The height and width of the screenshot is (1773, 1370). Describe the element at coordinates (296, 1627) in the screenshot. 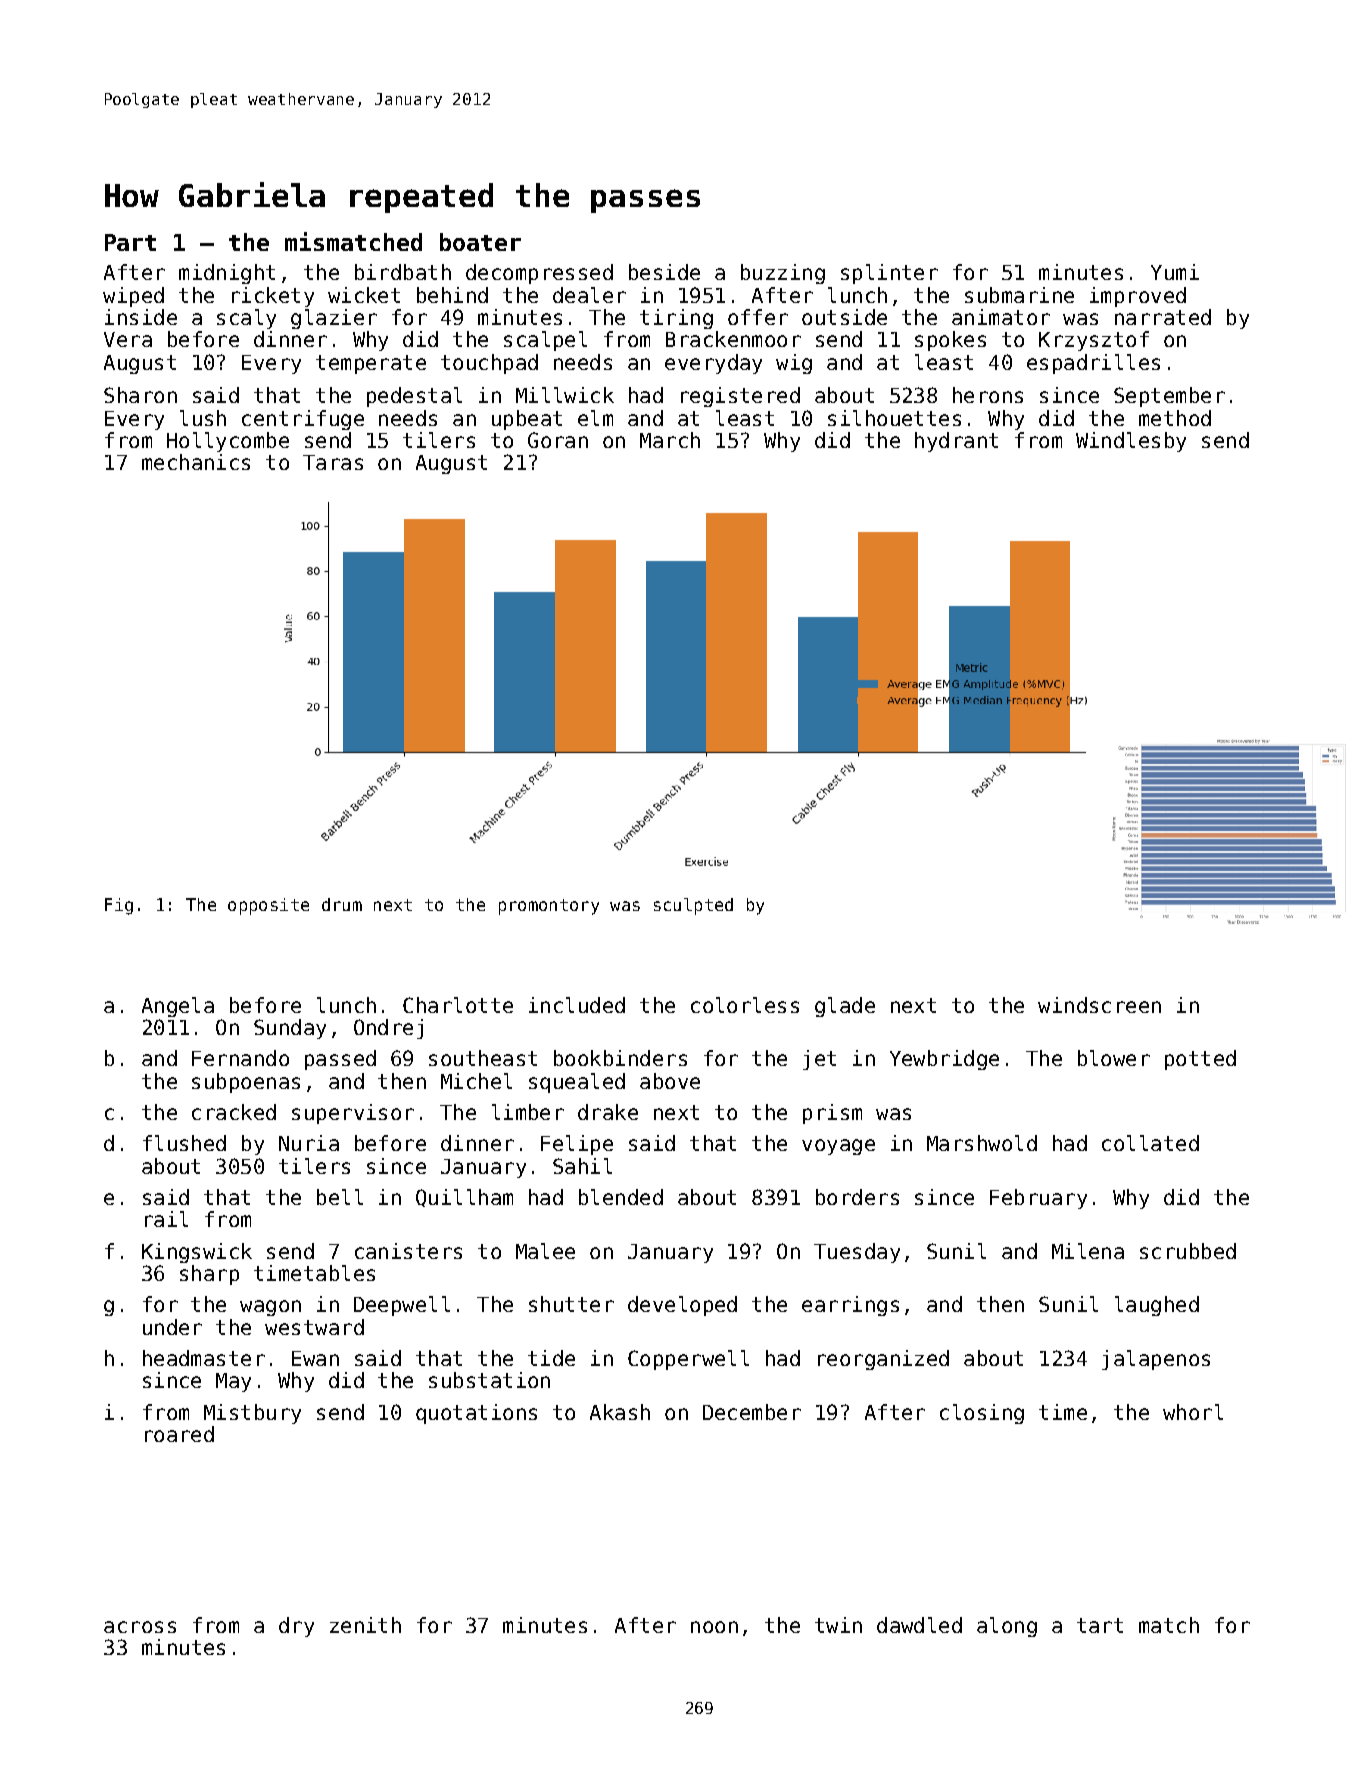

I see `dry` at that location.
